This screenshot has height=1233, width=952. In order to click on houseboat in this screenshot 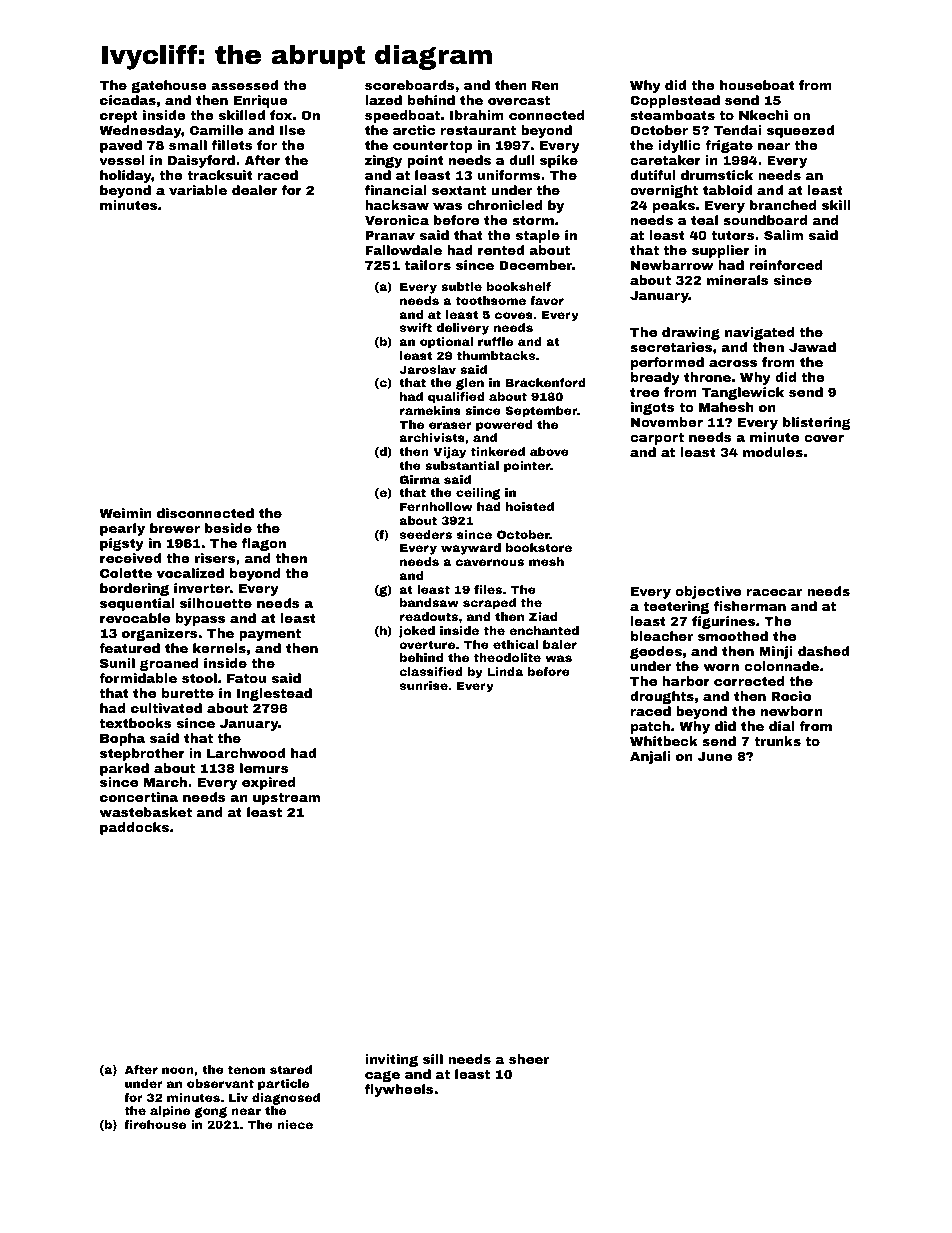, I will do `click(757, 85)`.
